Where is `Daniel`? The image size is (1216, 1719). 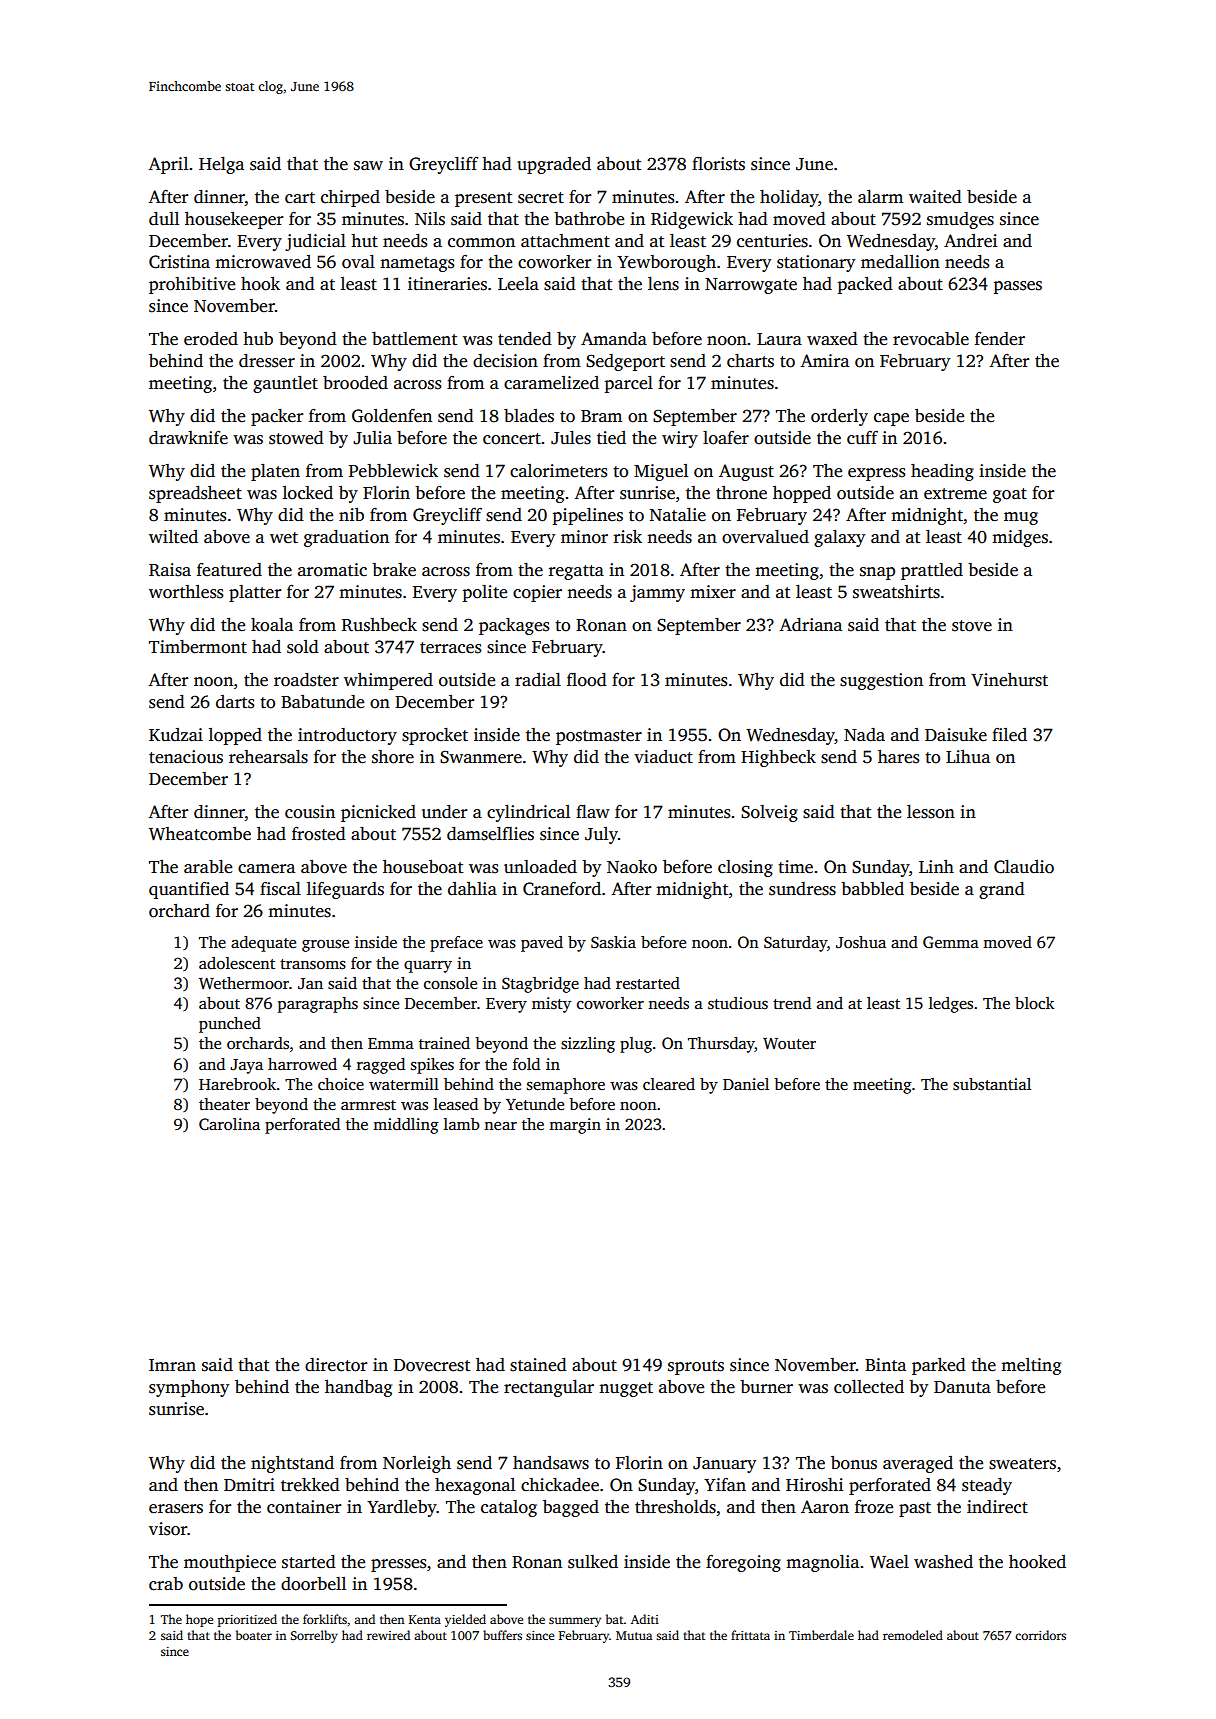 Daniel is located at coordinates (746, 1084).
